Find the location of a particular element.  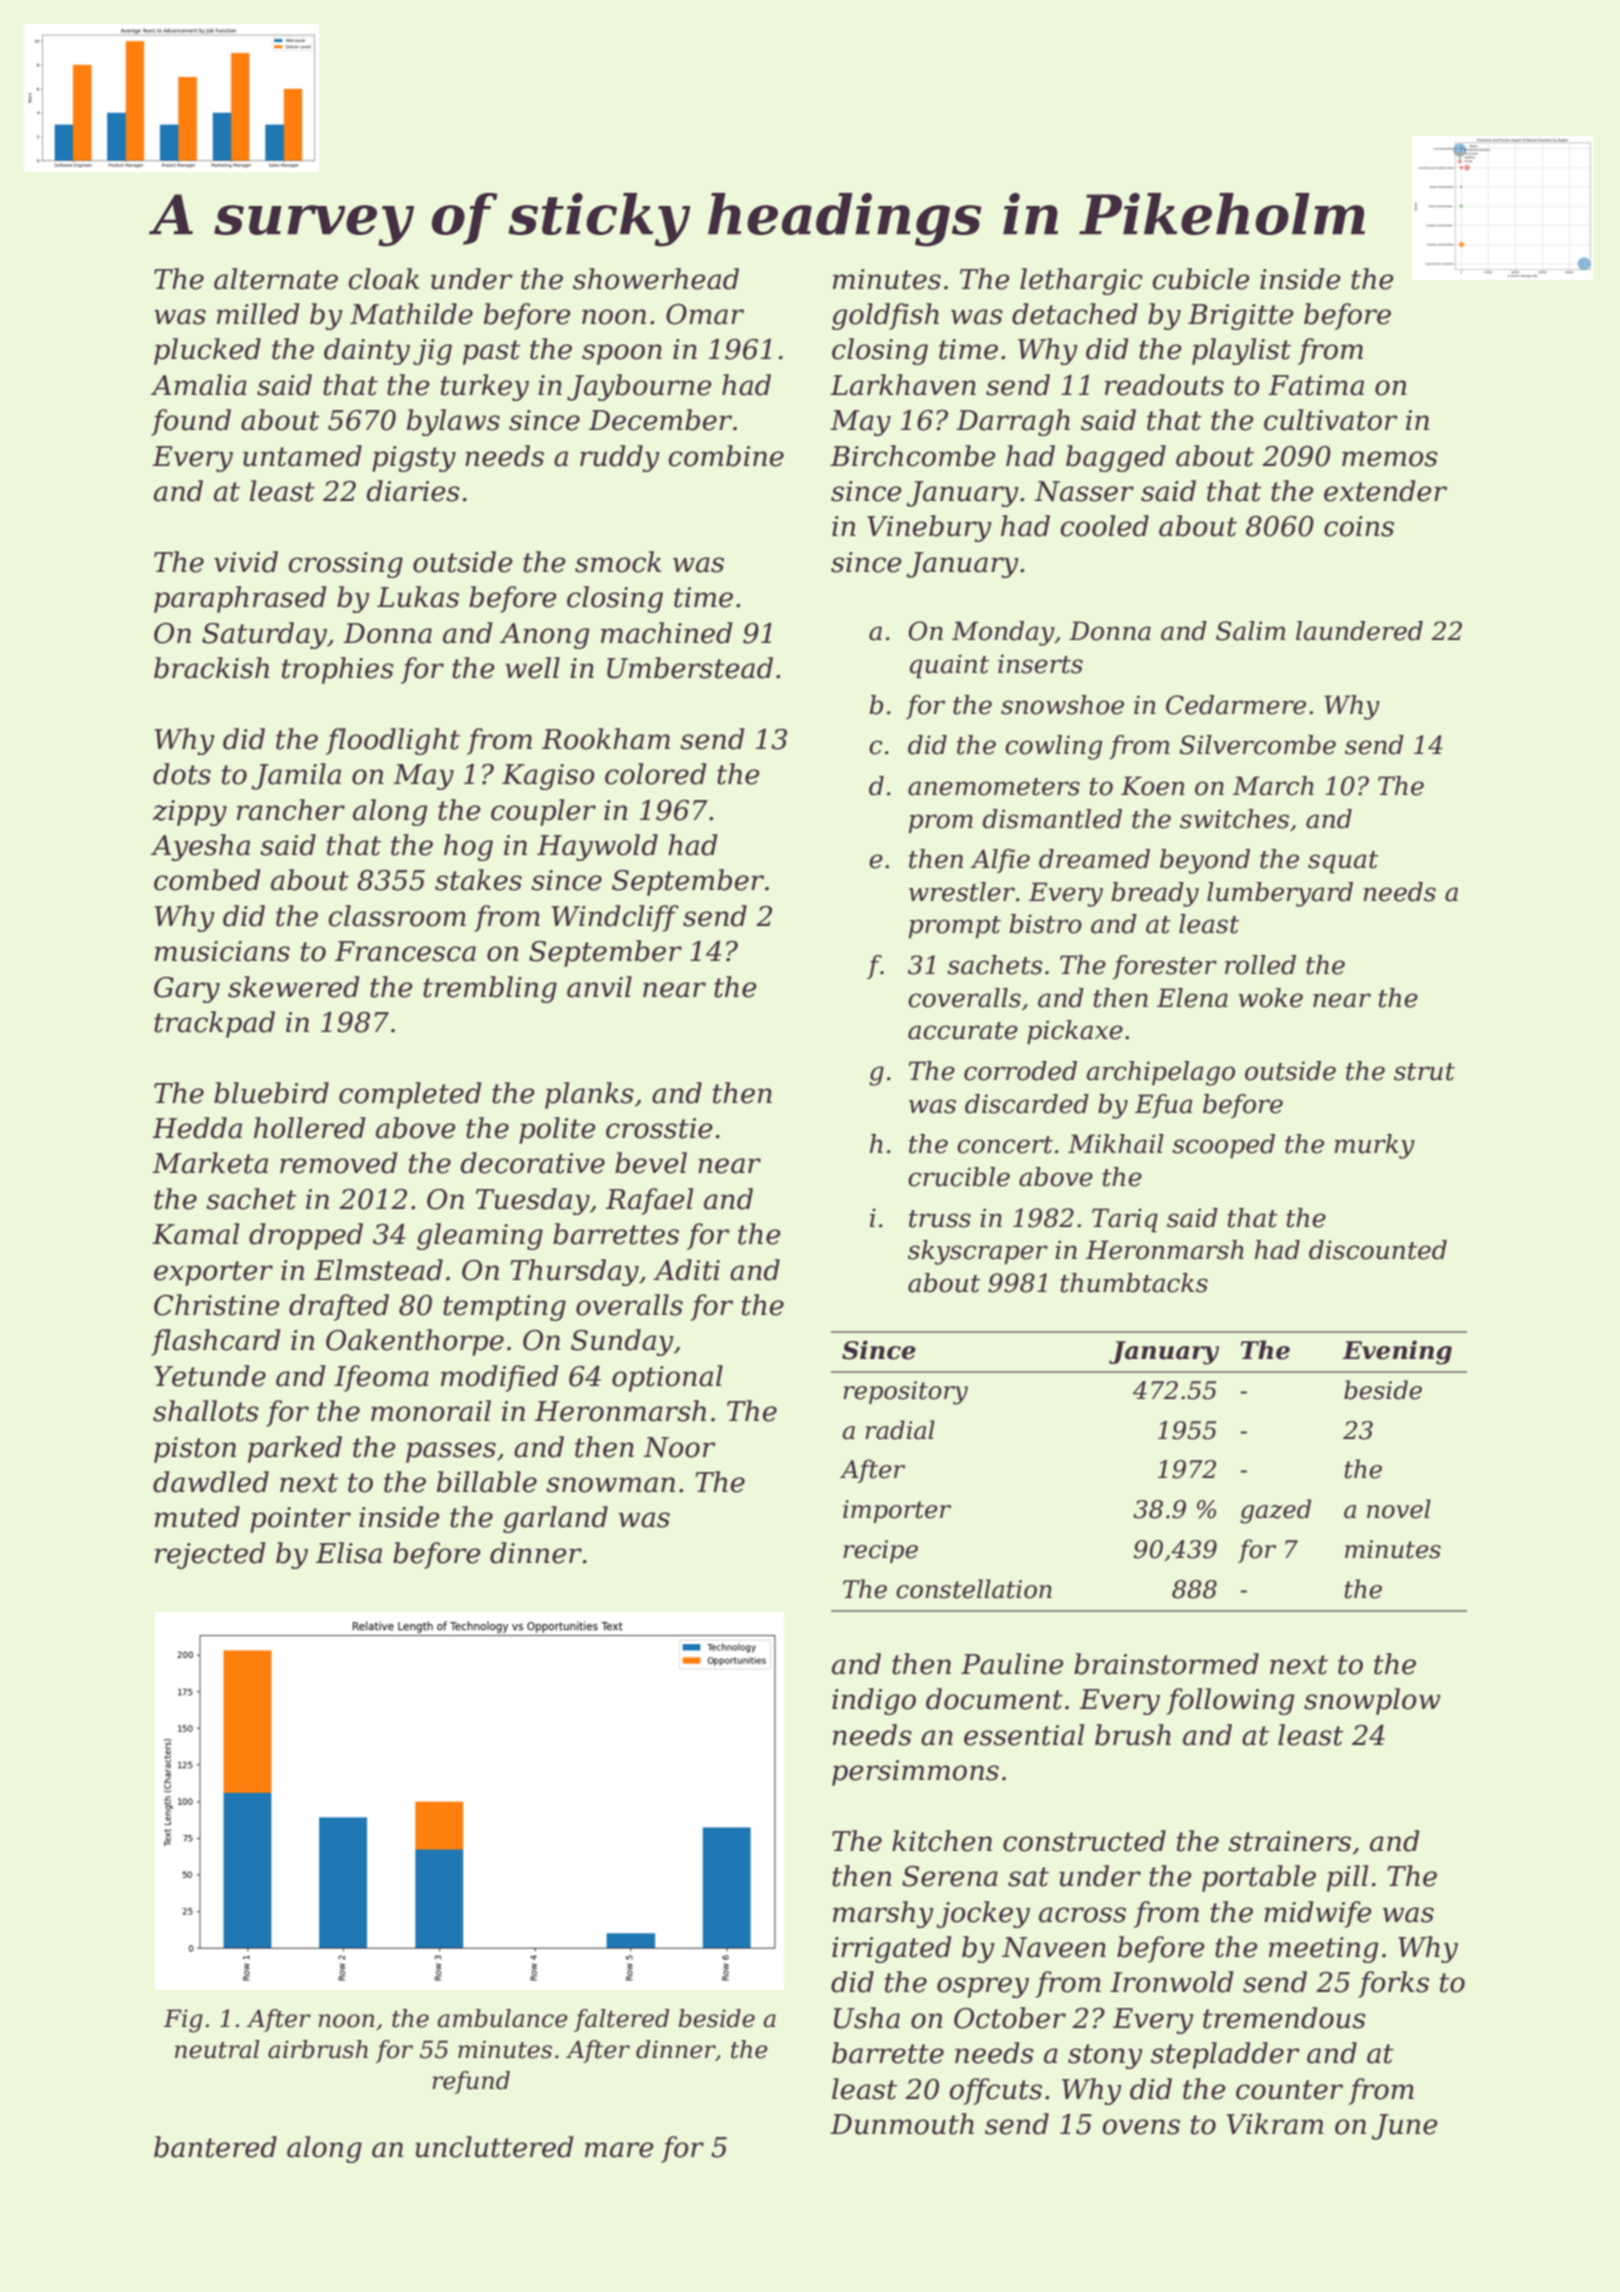

plucked is located at coordinates (207, 351).
